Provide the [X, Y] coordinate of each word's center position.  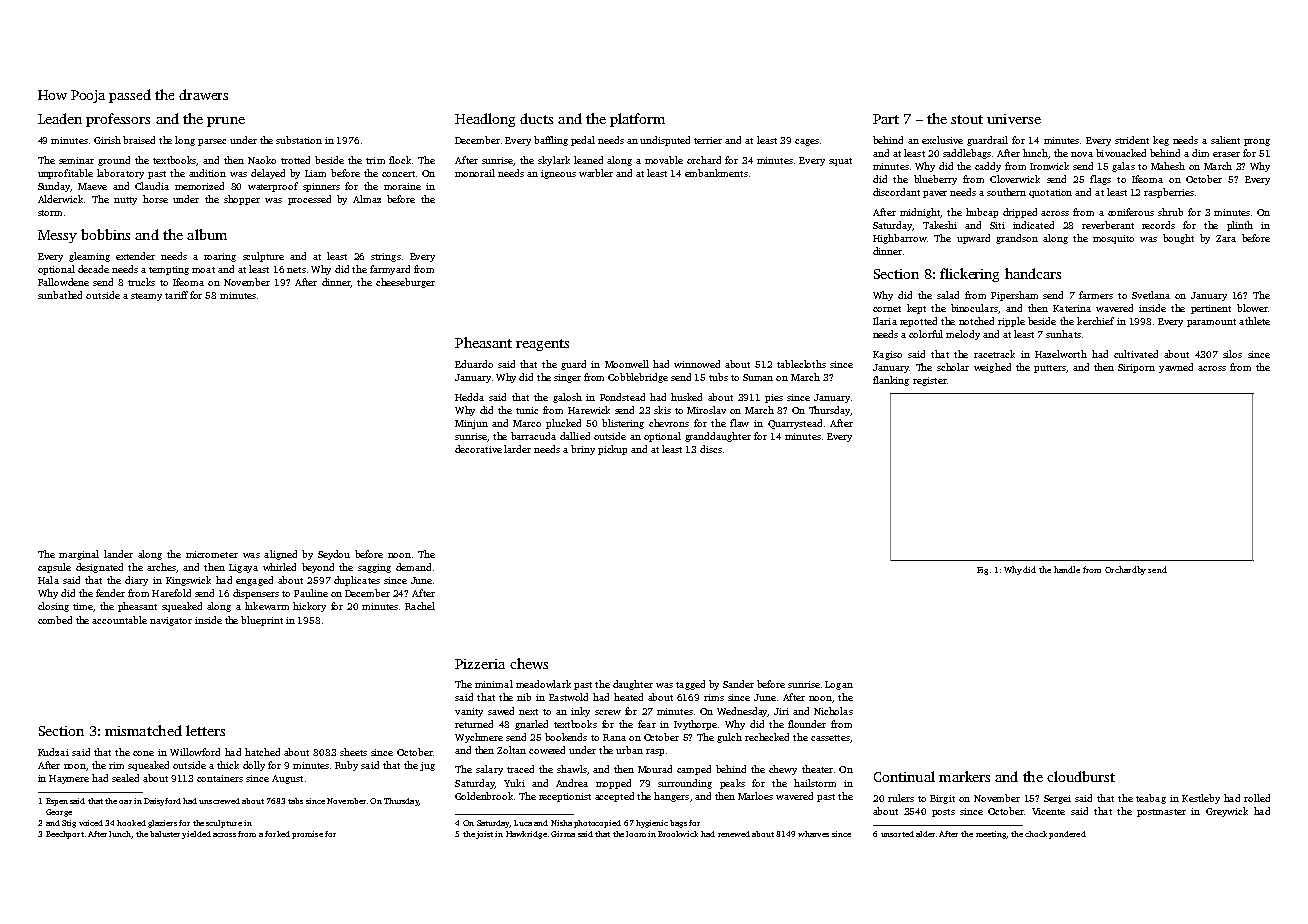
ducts [536, 118]
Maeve [92, 186]
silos [1232, 354]
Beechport [65, 835]
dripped [1020, 213]
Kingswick [188, 581]
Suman [758, 377]
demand [413, 567]
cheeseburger [405, 283]
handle [1067, 569]
